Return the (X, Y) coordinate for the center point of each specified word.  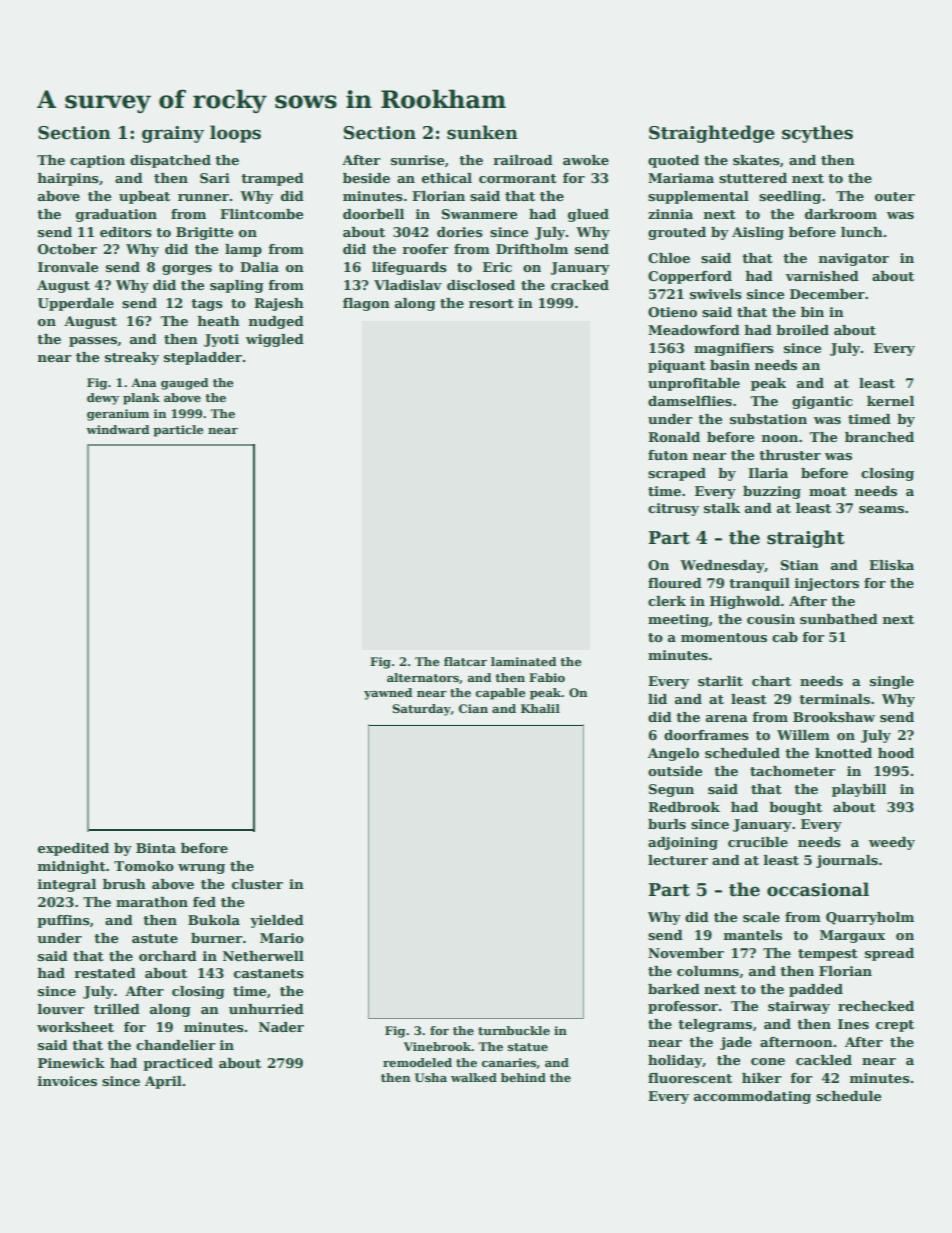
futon (668, 455)
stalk (722, 508)
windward (117, 429)
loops (235, 134)
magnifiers (734, 349)
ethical (447, 178)
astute (155, 938)
